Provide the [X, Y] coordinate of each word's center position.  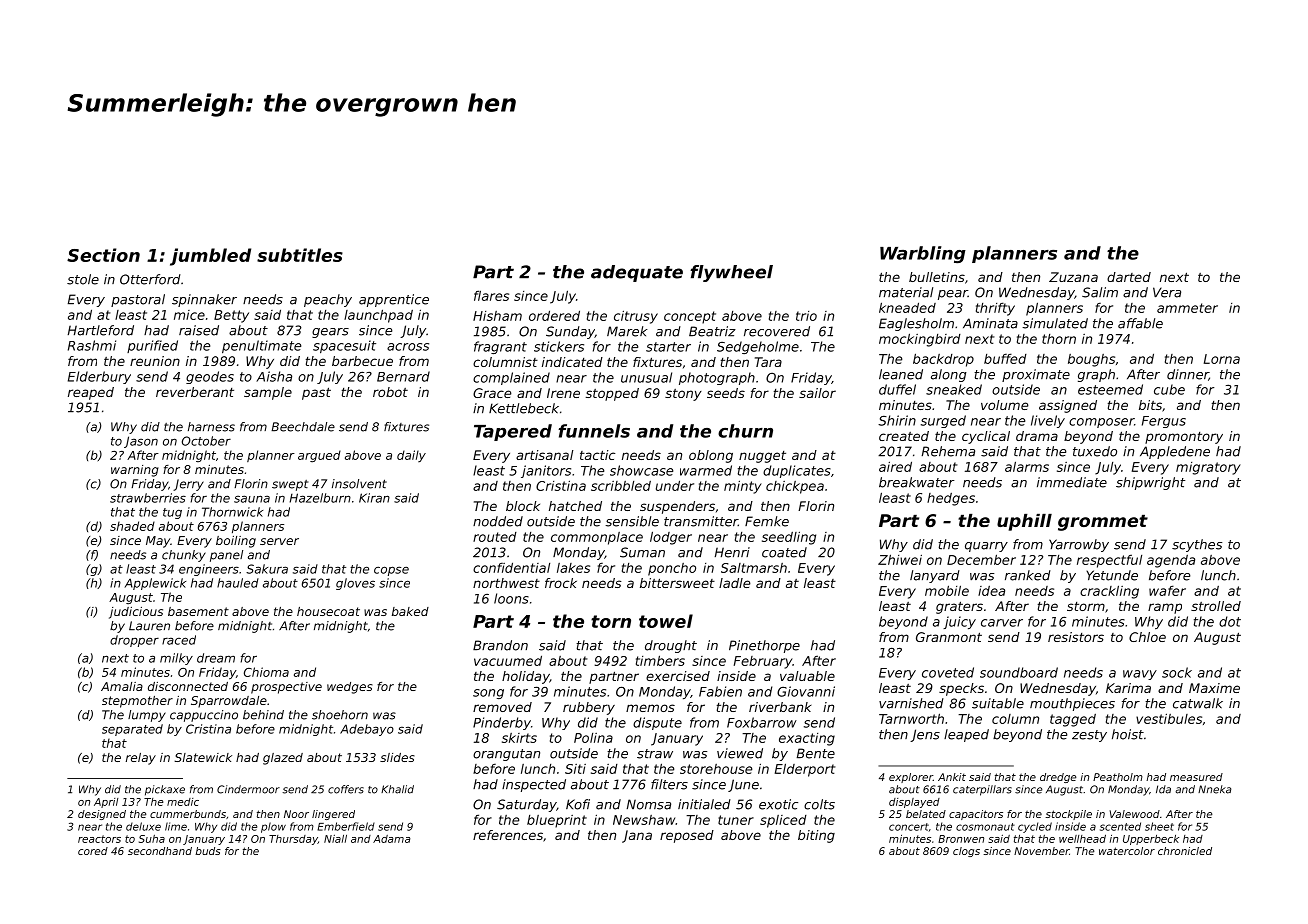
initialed [704, 804]
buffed [1005, 358]
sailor [817, 393]
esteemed [1110, 389]
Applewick [155, 584]
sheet [1159, 826]
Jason [141, 442]
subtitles [300, 255]
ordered [554, 315]
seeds [726, 393]
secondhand [160, 851]
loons [511, 598]
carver [1002, 623]
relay [141, 759]
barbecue [362, 361]
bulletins [937, 277]
